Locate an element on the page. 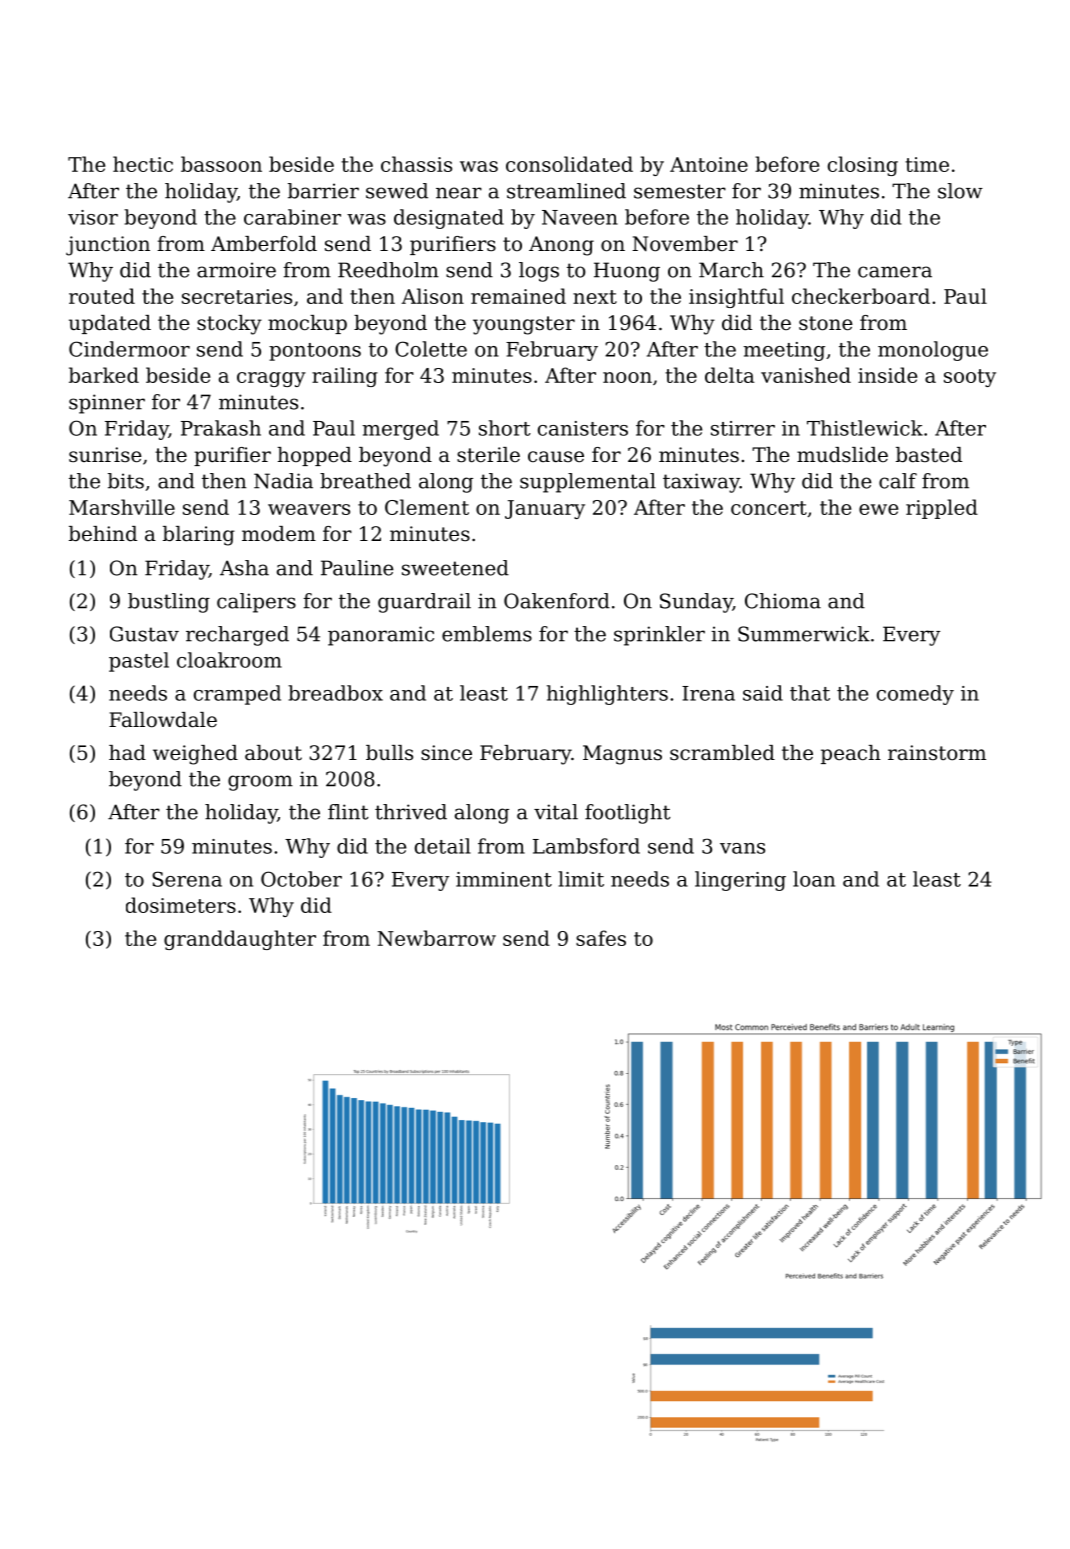 The height and width of the document is (1549, 1070). updated is located at coordinates (110, 324).
